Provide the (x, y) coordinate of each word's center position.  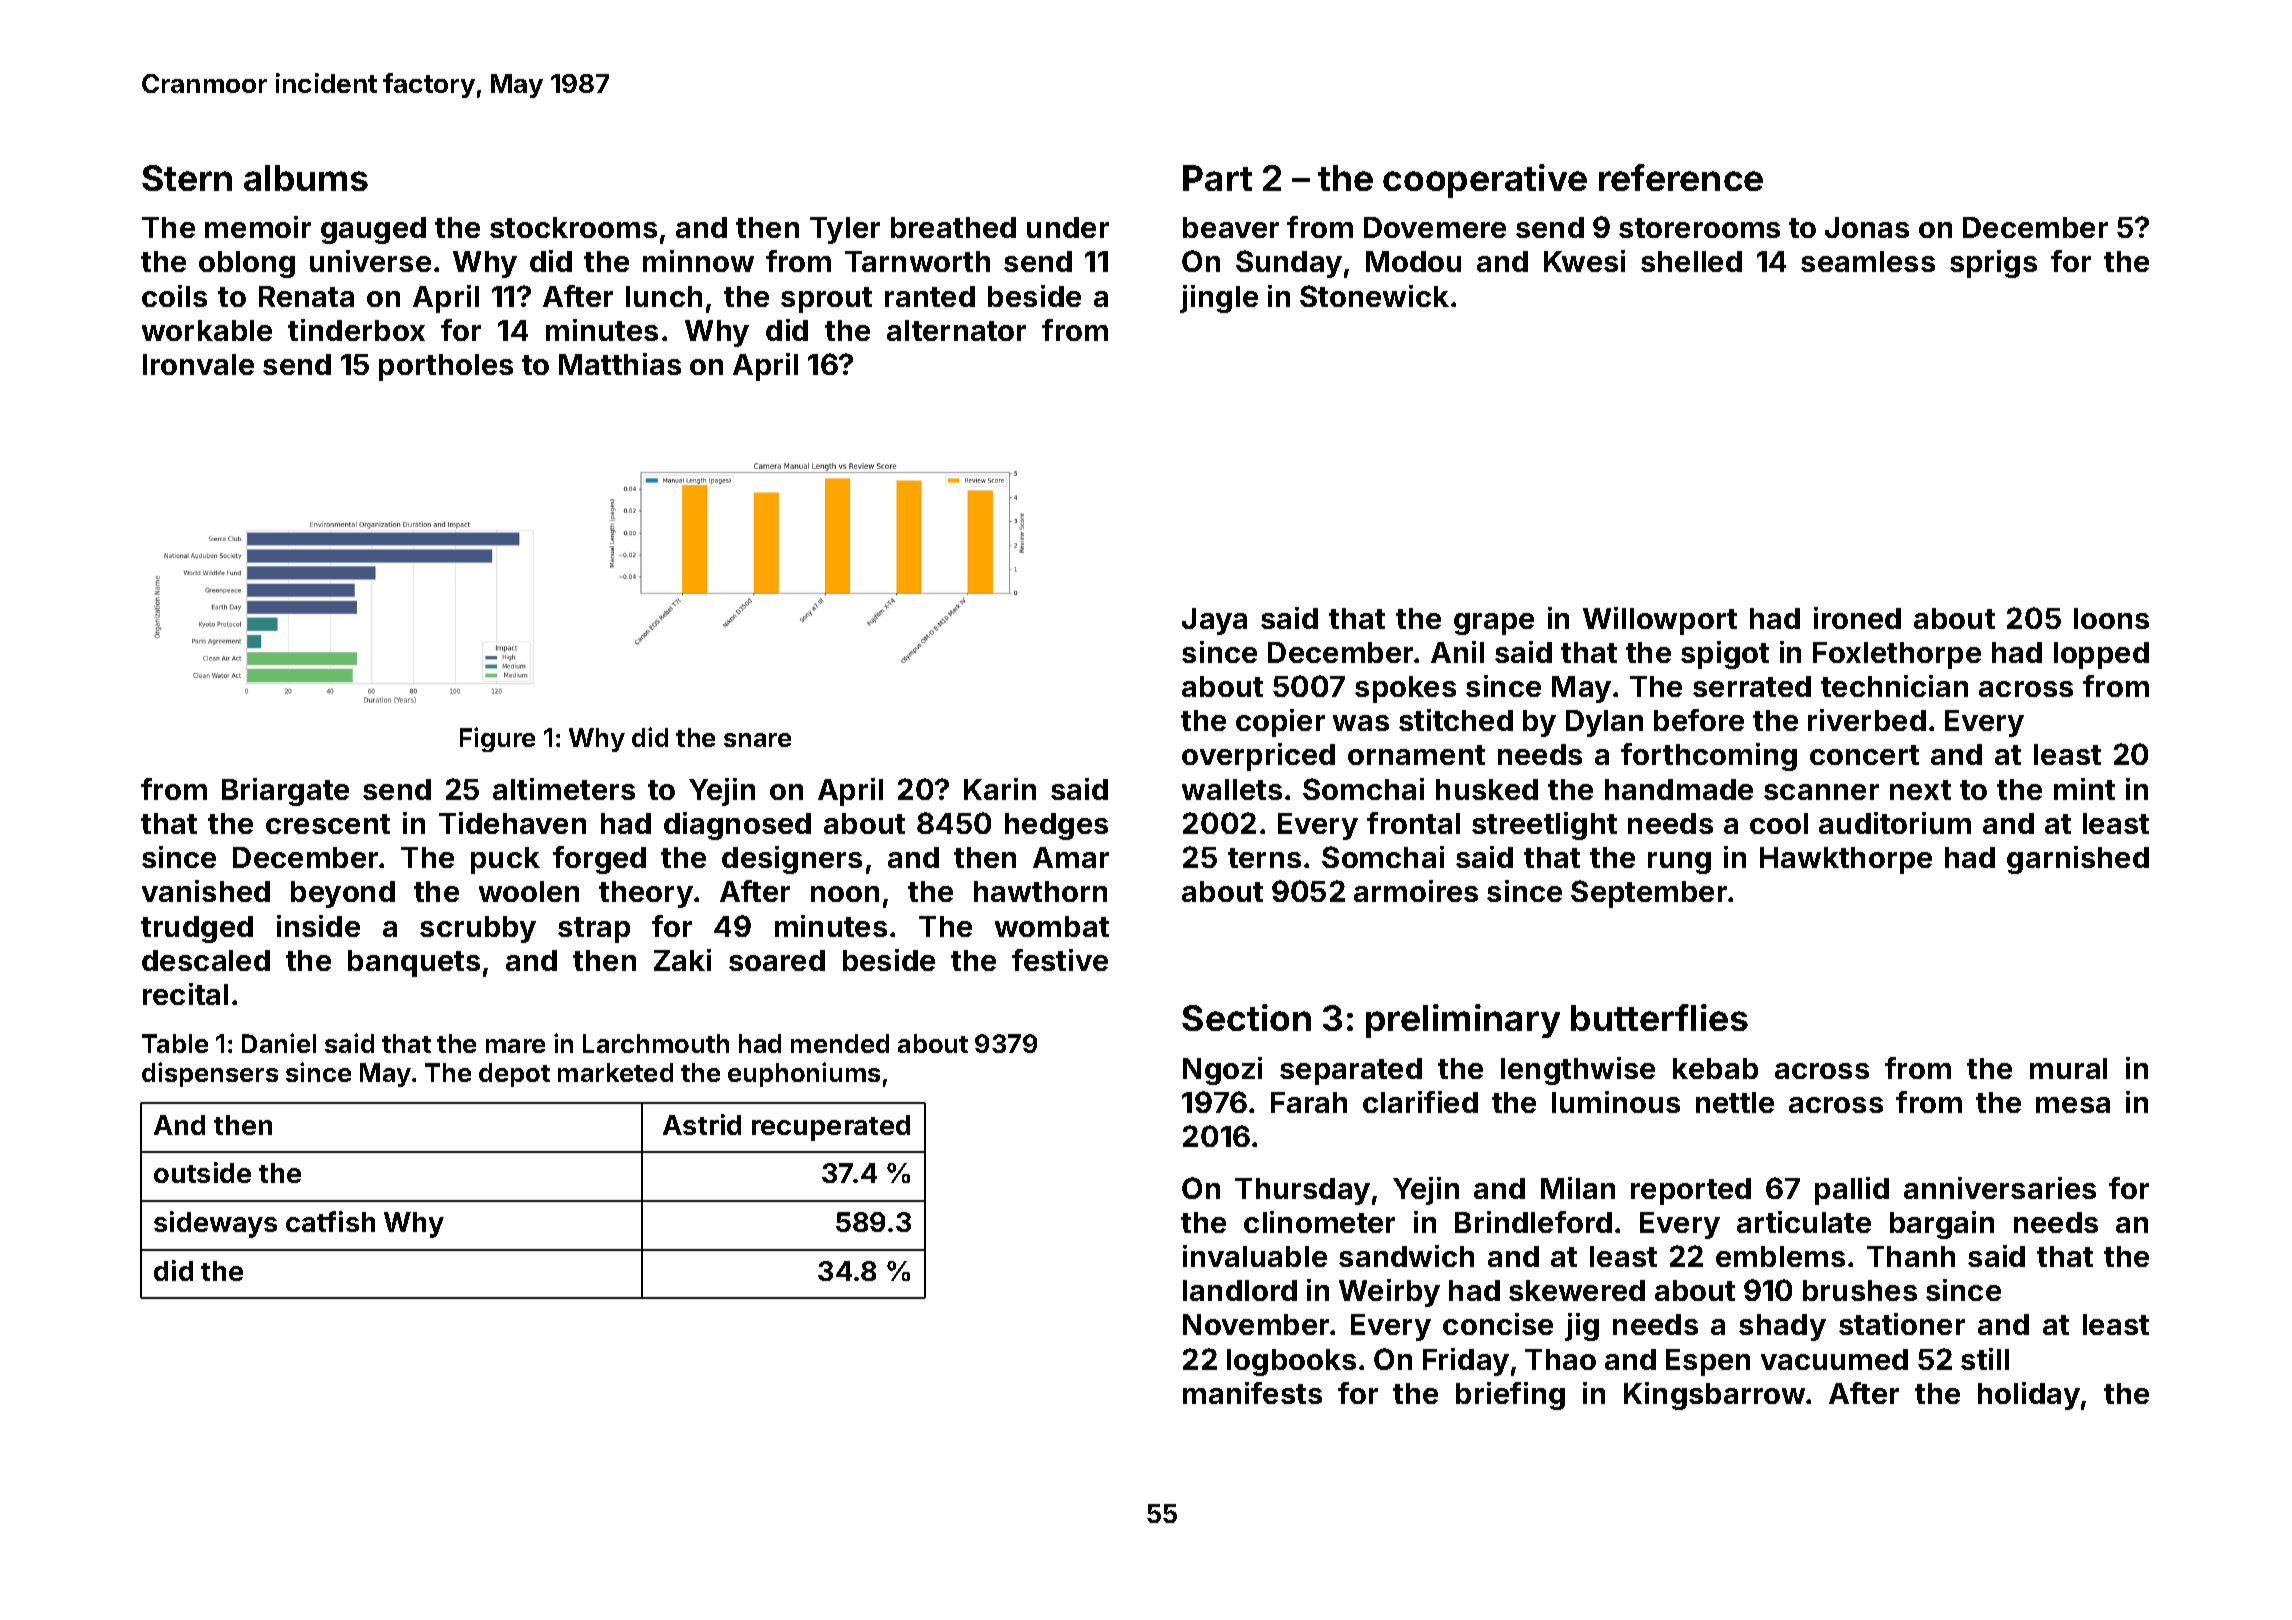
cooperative (1485, 181)
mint (2084, 789)
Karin (1000, 789)
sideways (215, 1224)
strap (594, 930)
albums (306, 178)
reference (1681, 177)
